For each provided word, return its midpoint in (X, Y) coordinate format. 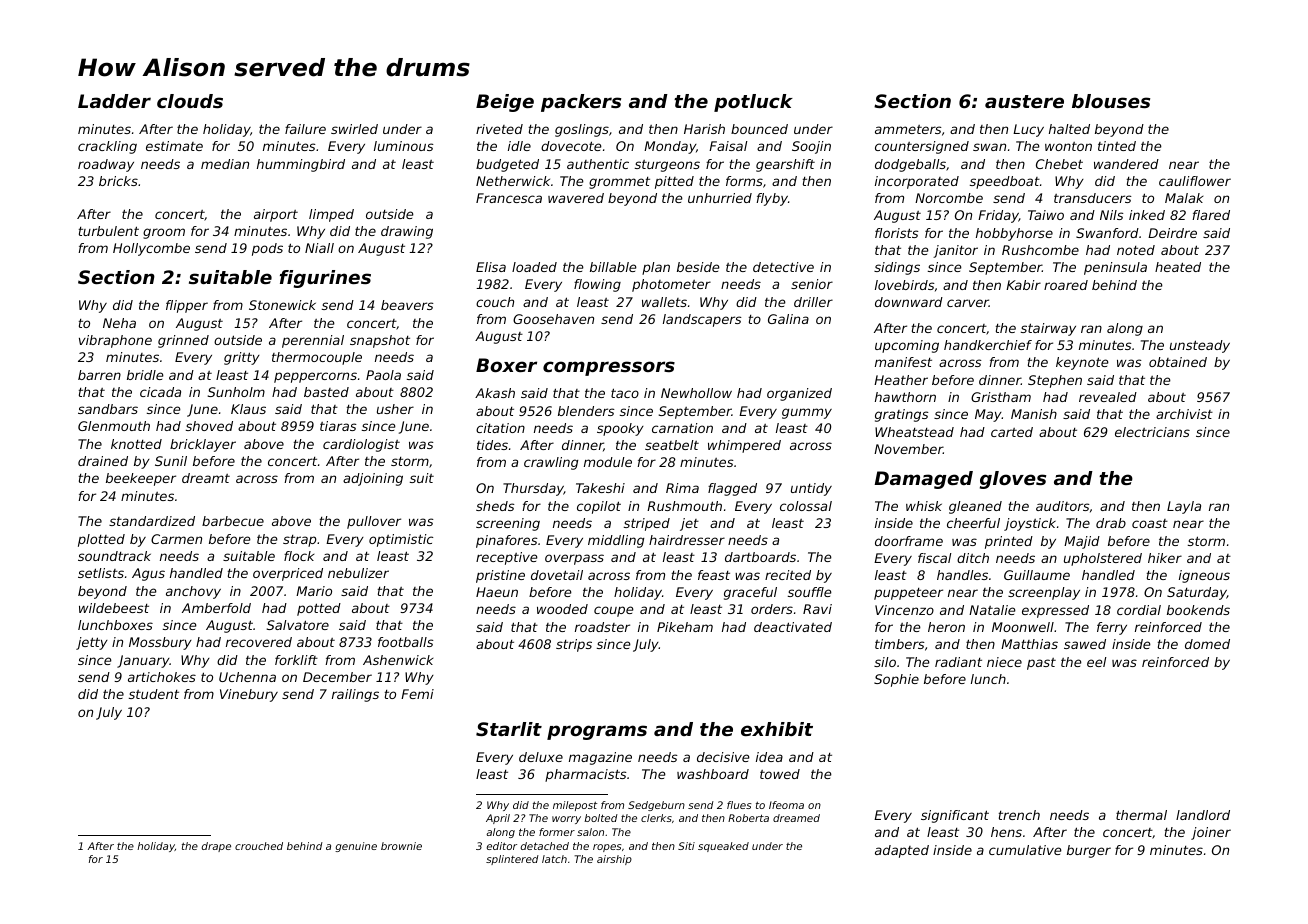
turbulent (109, 231)
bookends (1198, 610)
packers (581, 103)
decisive (723, 757)
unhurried (720, 198)
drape (216, 847)
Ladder (114, 101)
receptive (507, 558)
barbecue (233, 521)
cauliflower (1195, 181)
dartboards (760, 557)
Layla (1184, 507)
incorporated (917, 182)
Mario (314, 591)
